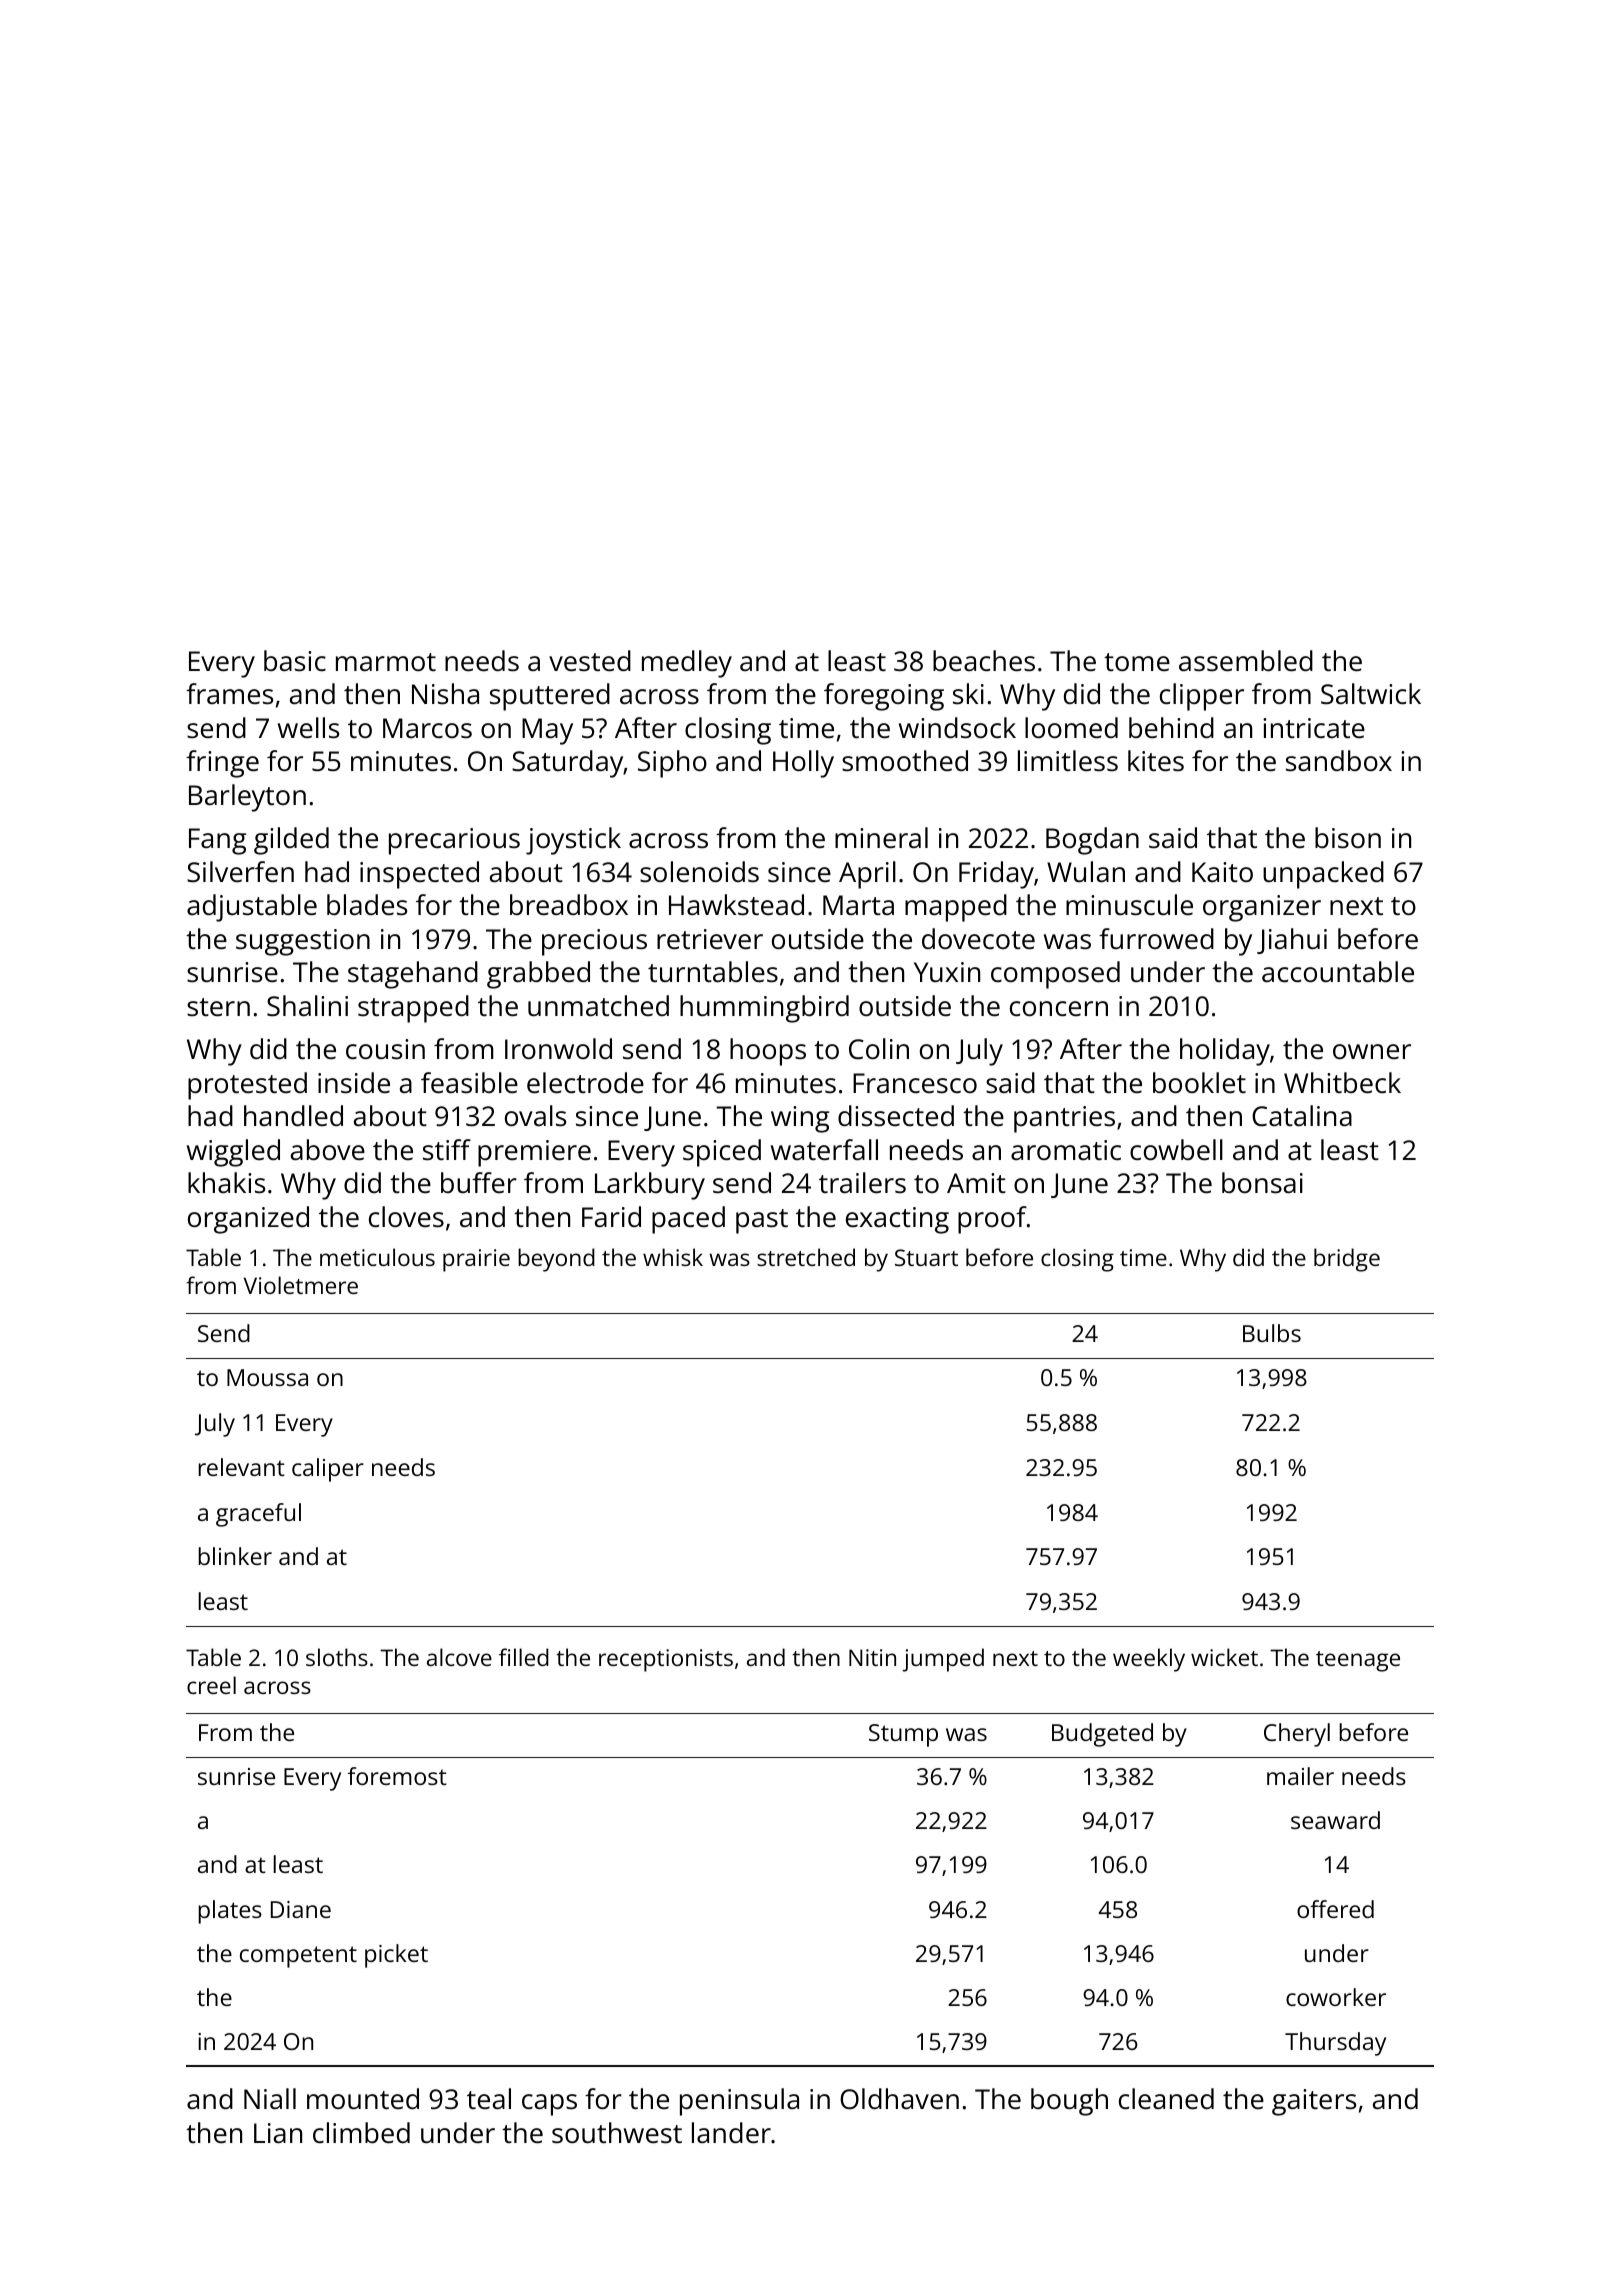 The height and width of the screenshot is (2292, 1620). I want to click on khakis, so click(226, 1183).
